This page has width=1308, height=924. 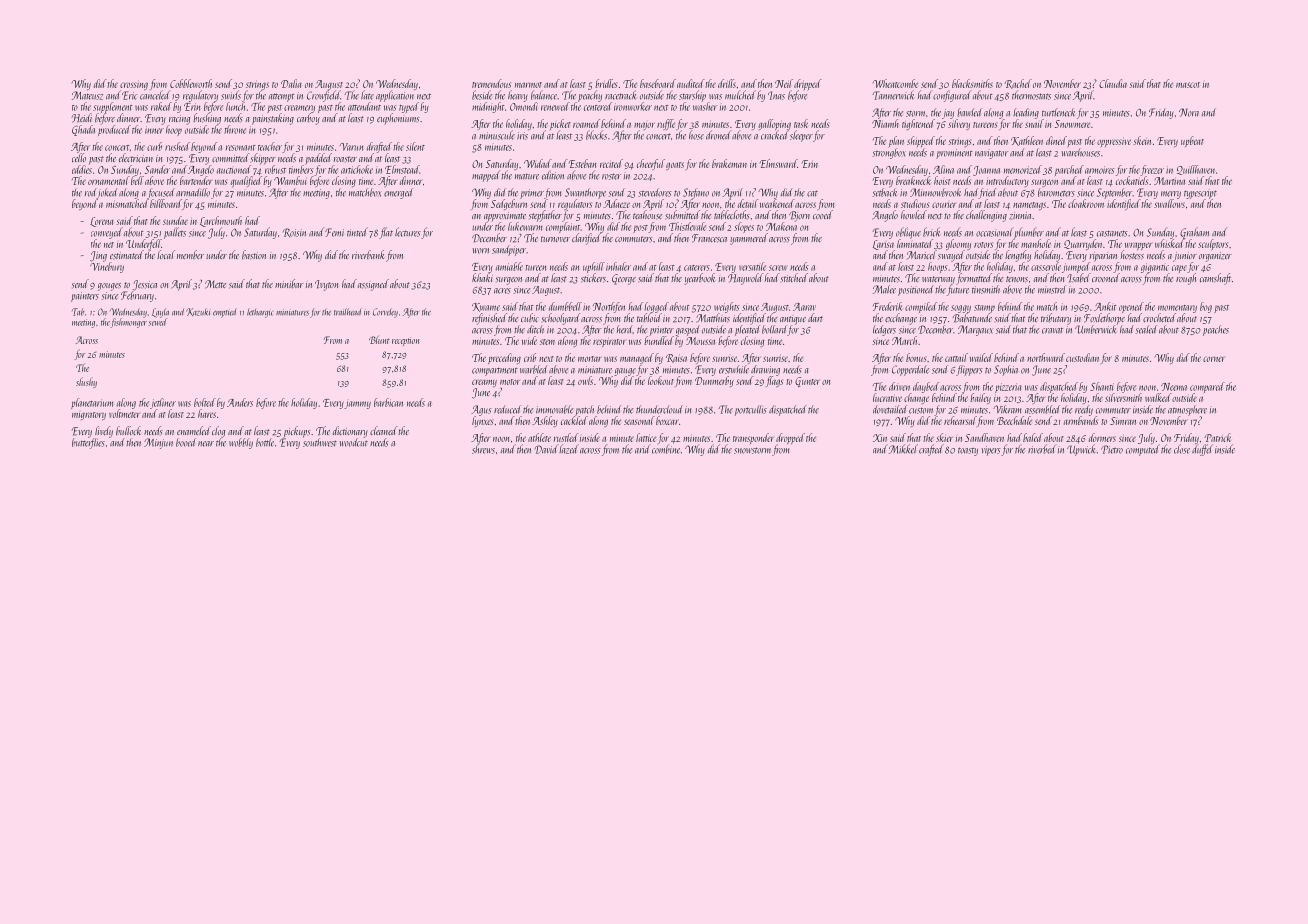 I want to click on Jessica, so click(x=145, y=285).
